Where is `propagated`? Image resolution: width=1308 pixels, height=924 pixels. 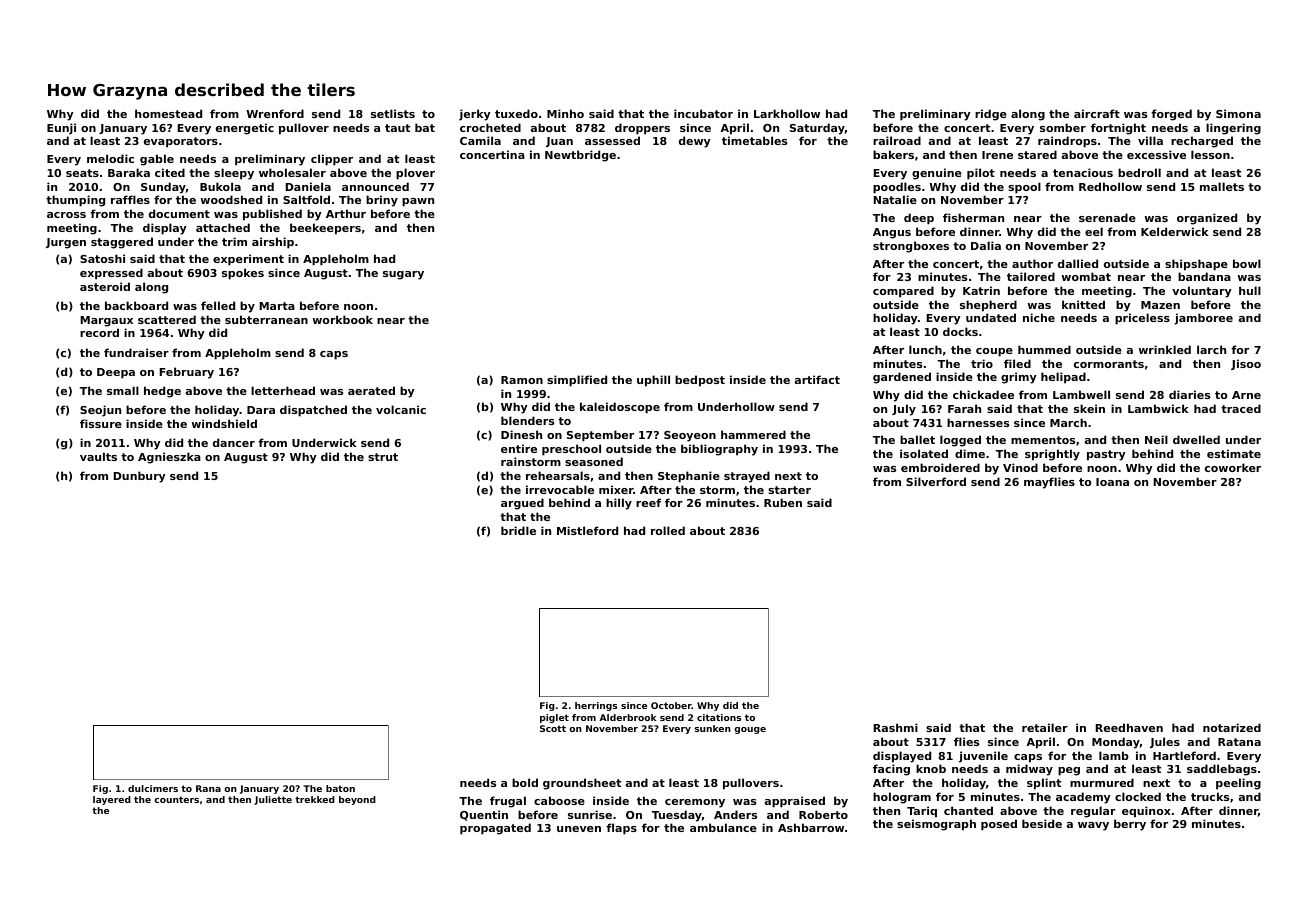 propagated is located at coordinates (495, 829).
